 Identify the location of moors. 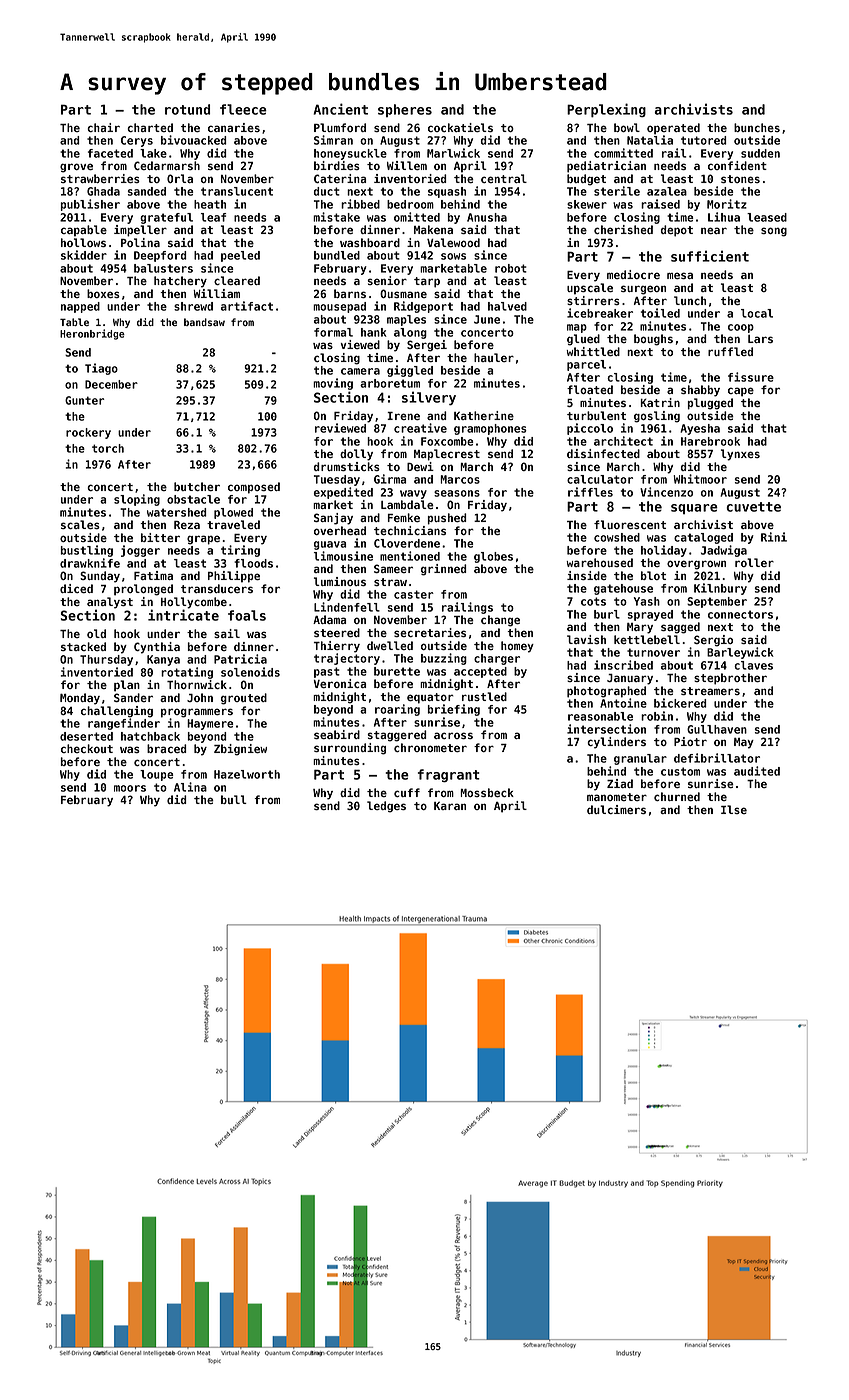
(130, 788).
